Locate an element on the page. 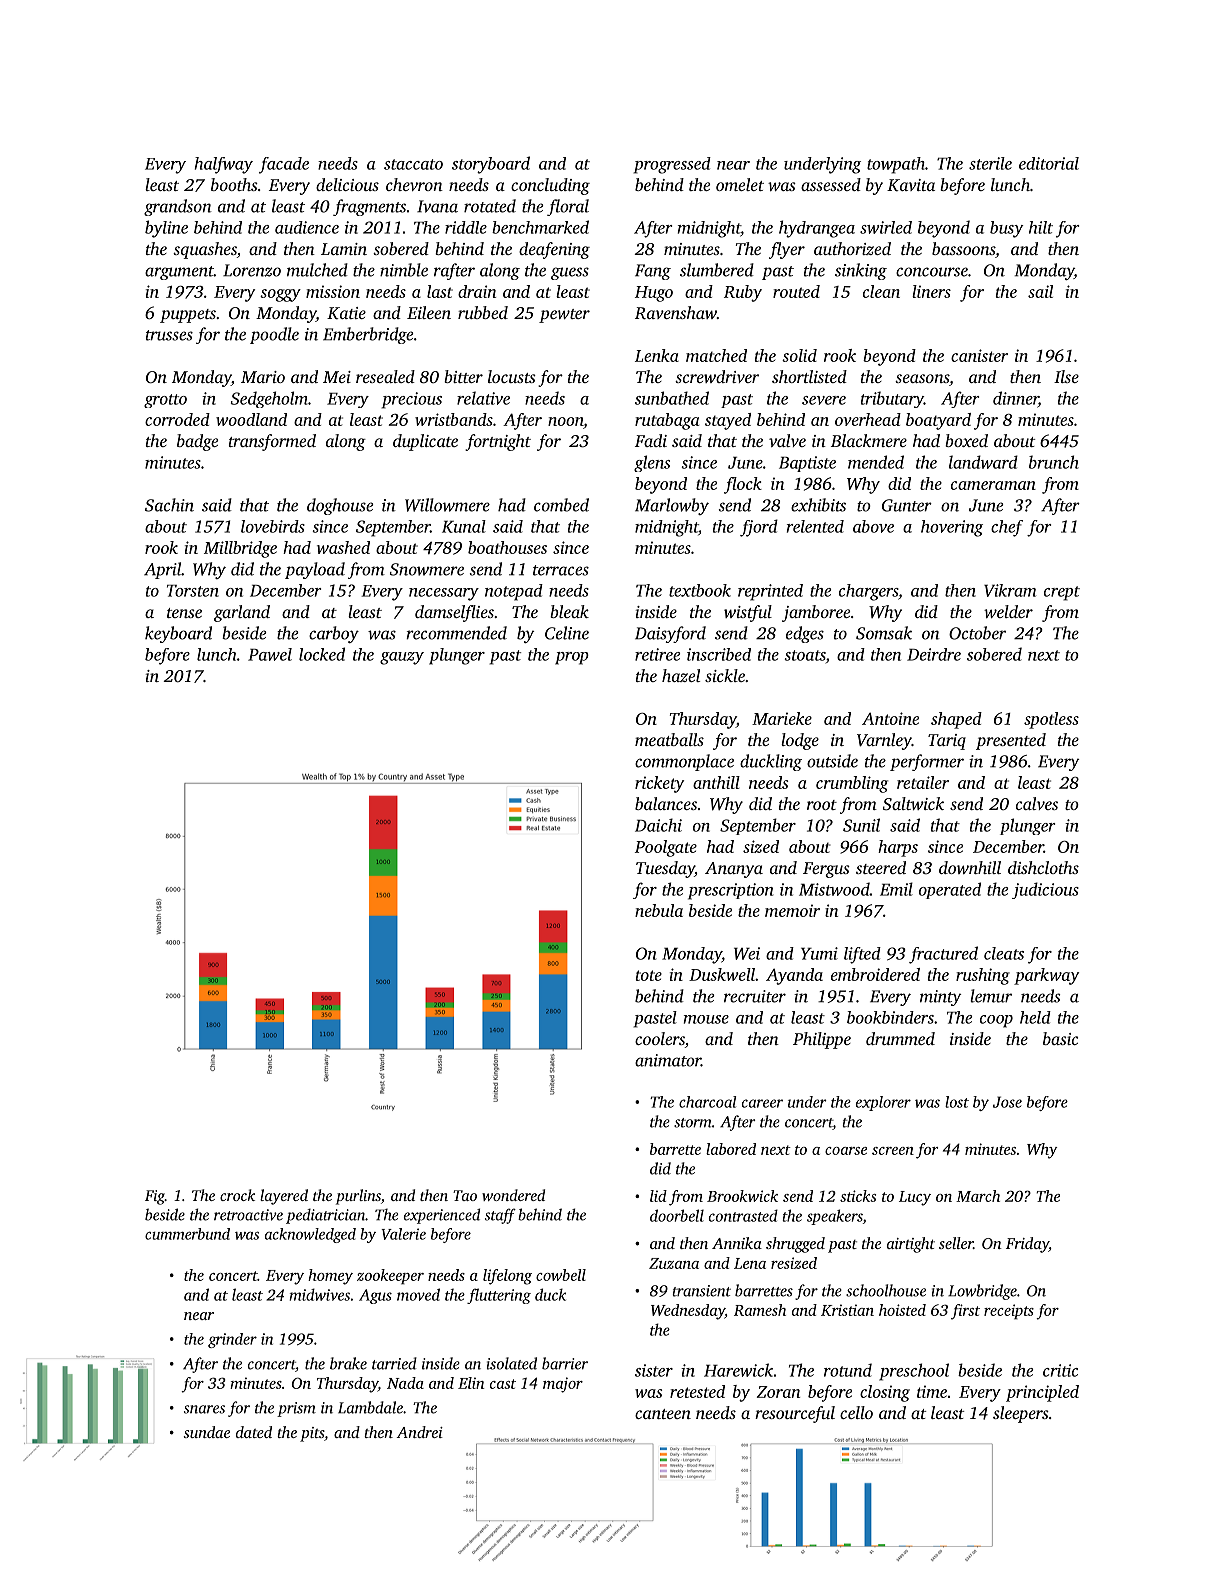  floral is located at coordinates (568, 207).
